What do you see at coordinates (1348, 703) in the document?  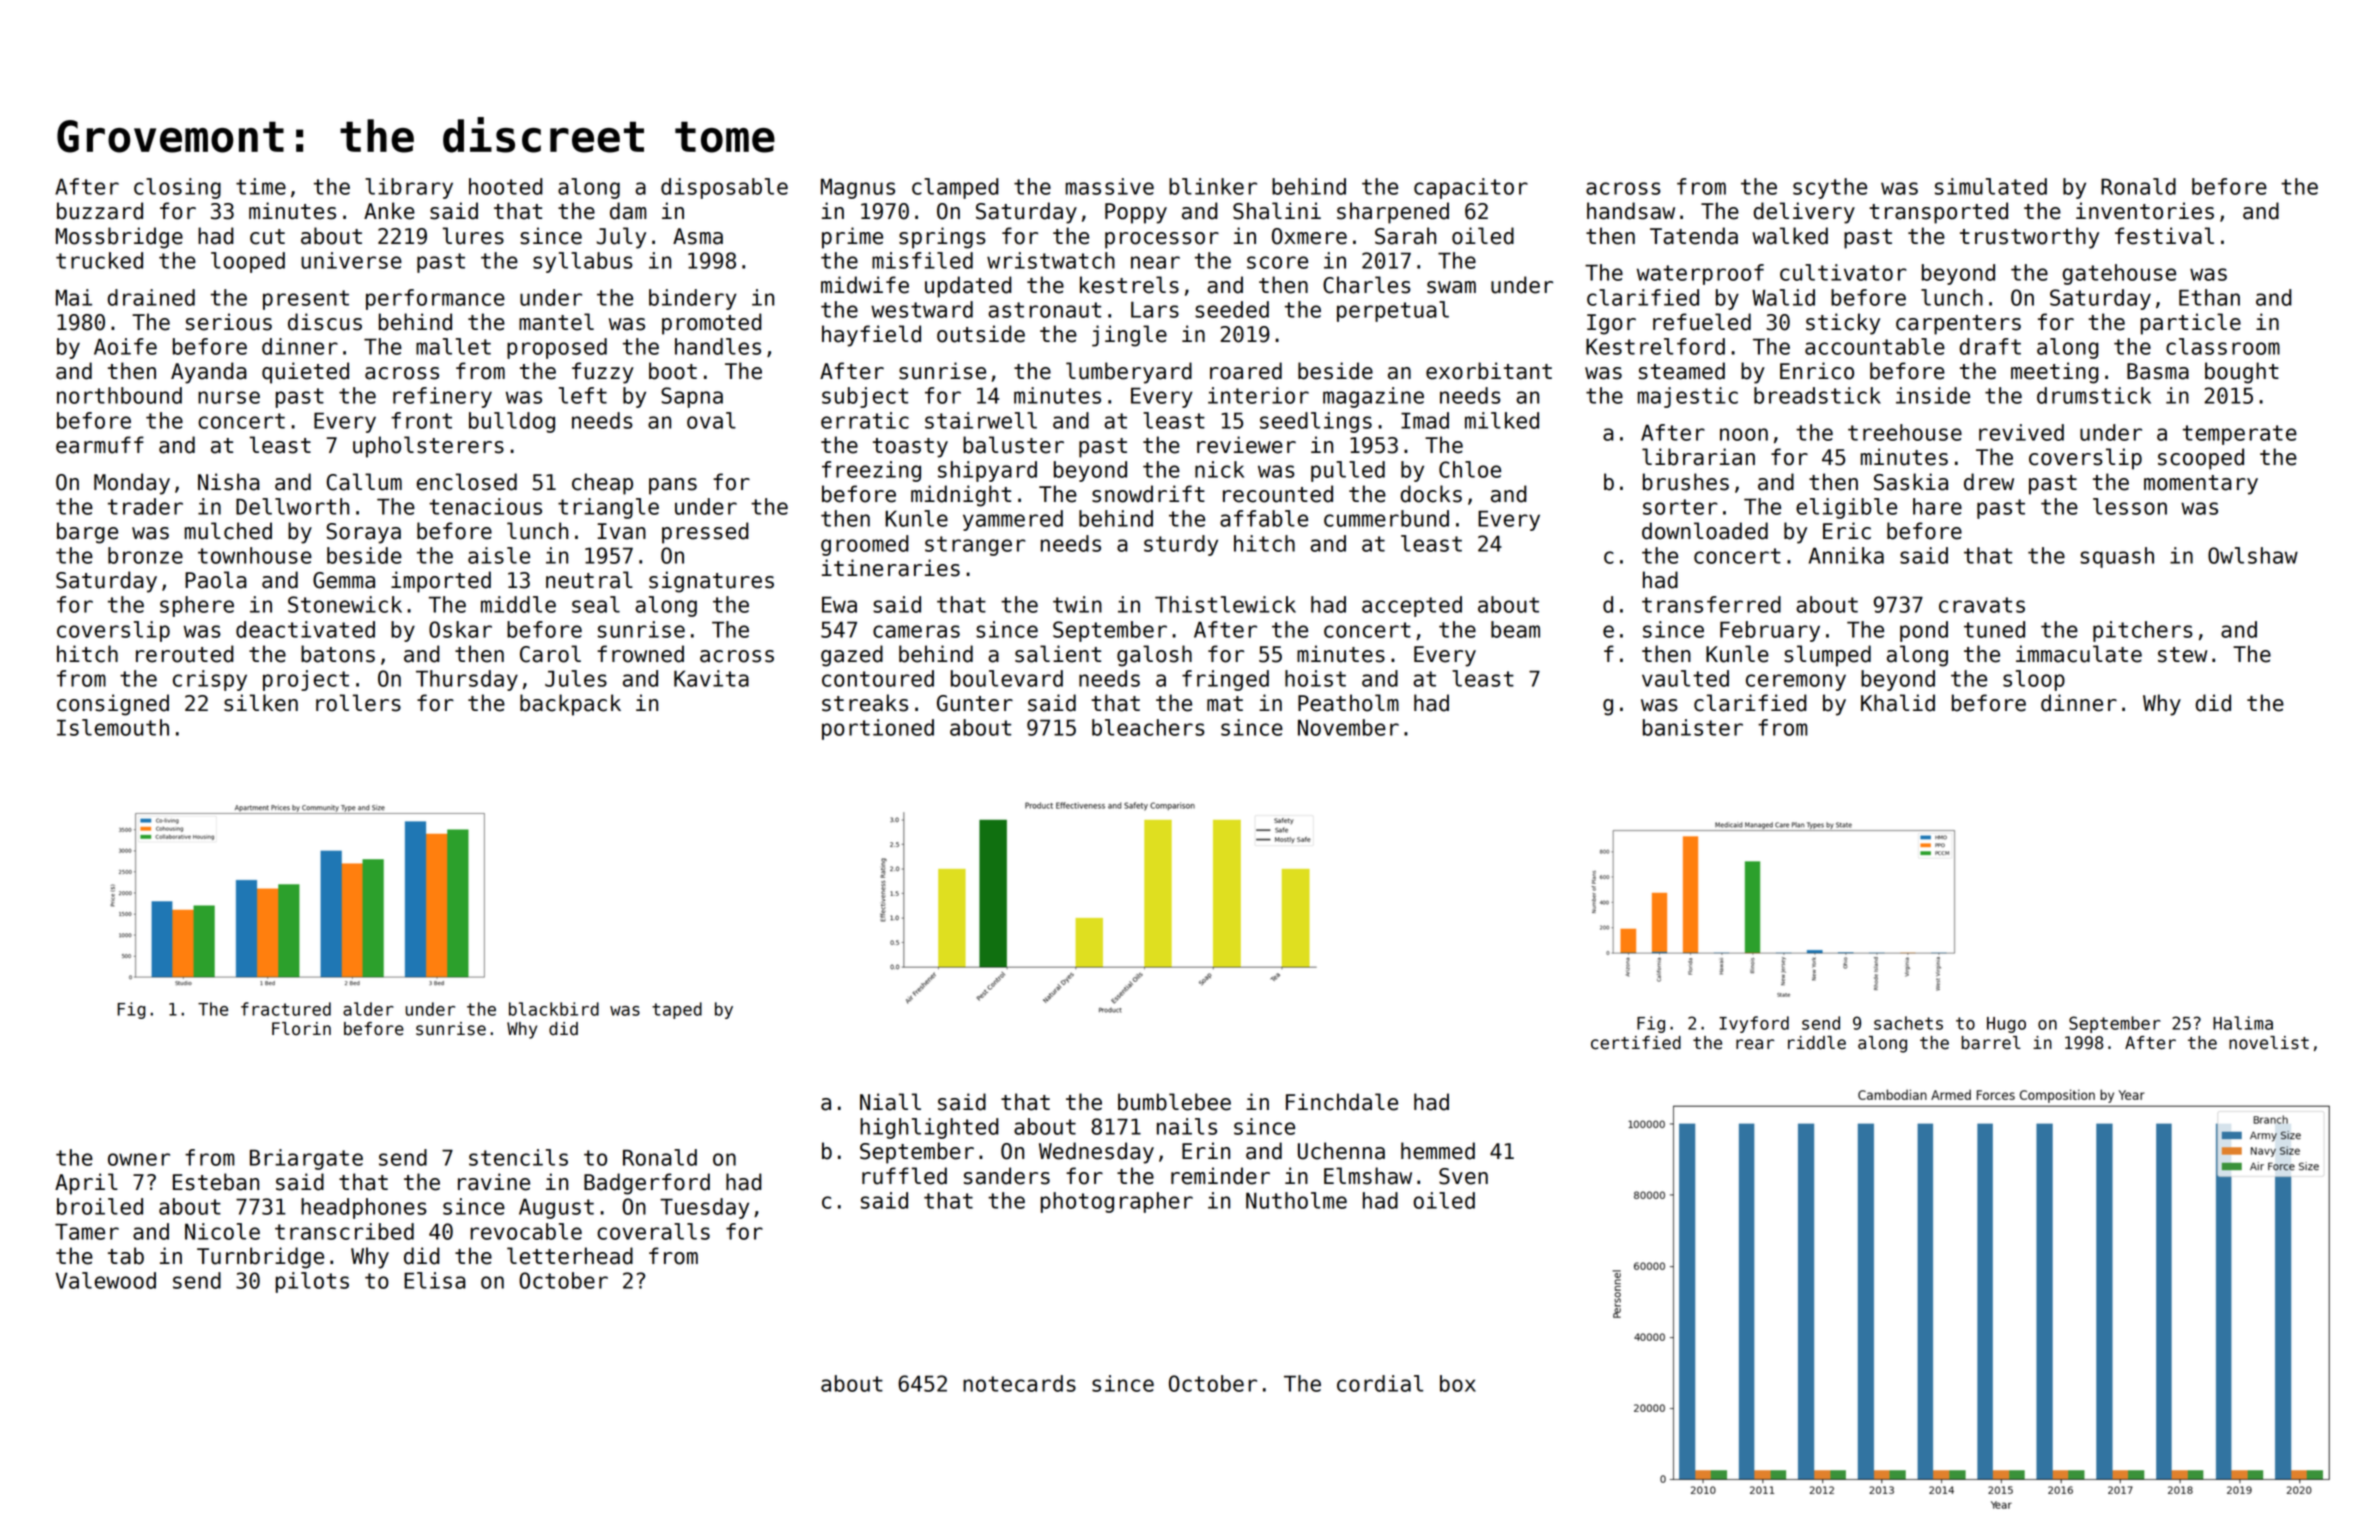 I see `Peatholm` at bounding box center [1348, 703].
